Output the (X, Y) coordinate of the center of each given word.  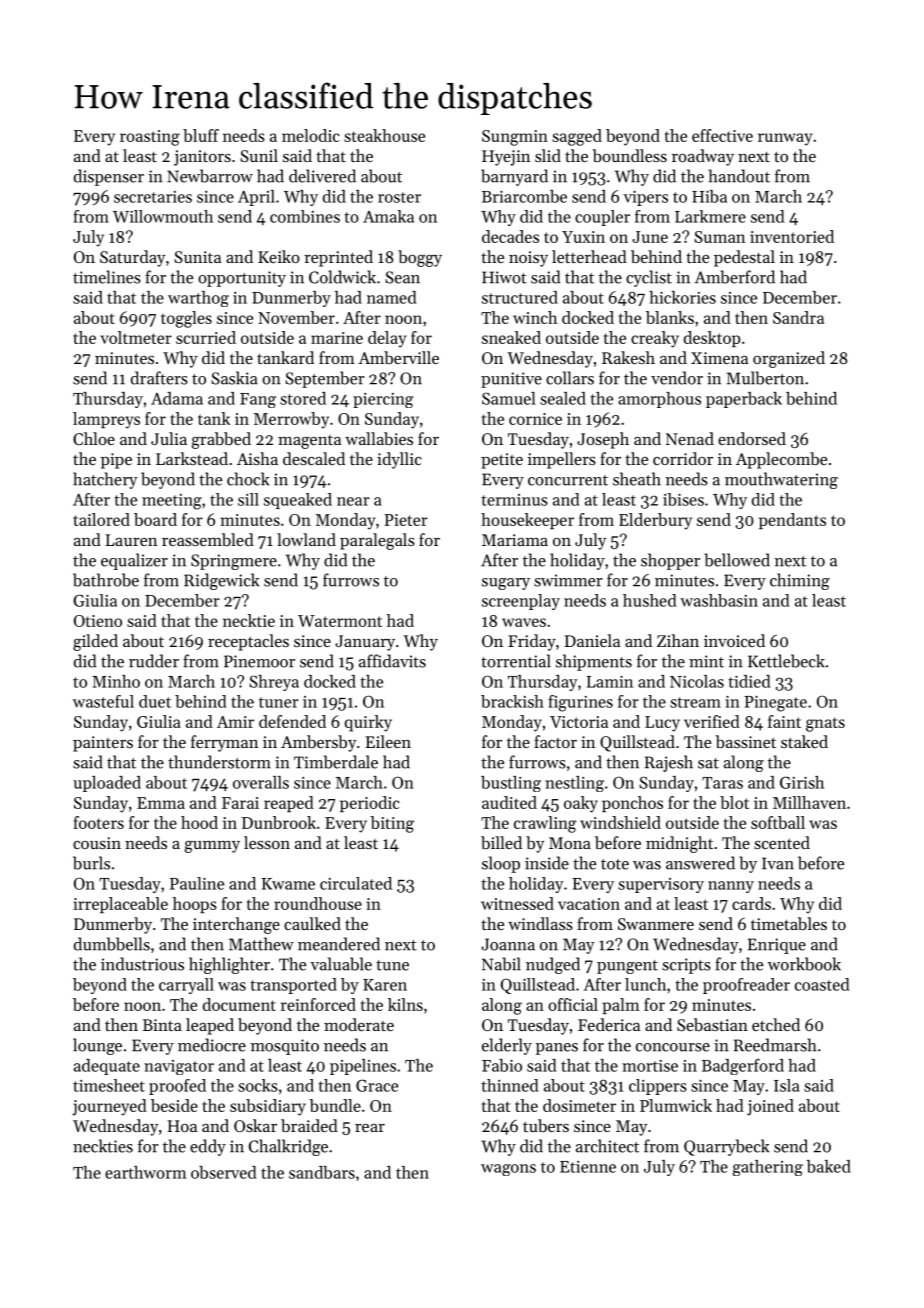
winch (535, 317)
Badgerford (743, 1066)
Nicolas (697, 681)
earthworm (145, 1172)
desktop (712, 339)
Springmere (234, 562)
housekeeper (527, 521)
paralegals (377, 541)
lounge (97, 1046)
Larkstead (192, 458)
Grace (377, 1085)
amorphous (659, 400)
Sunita (197, 257)
